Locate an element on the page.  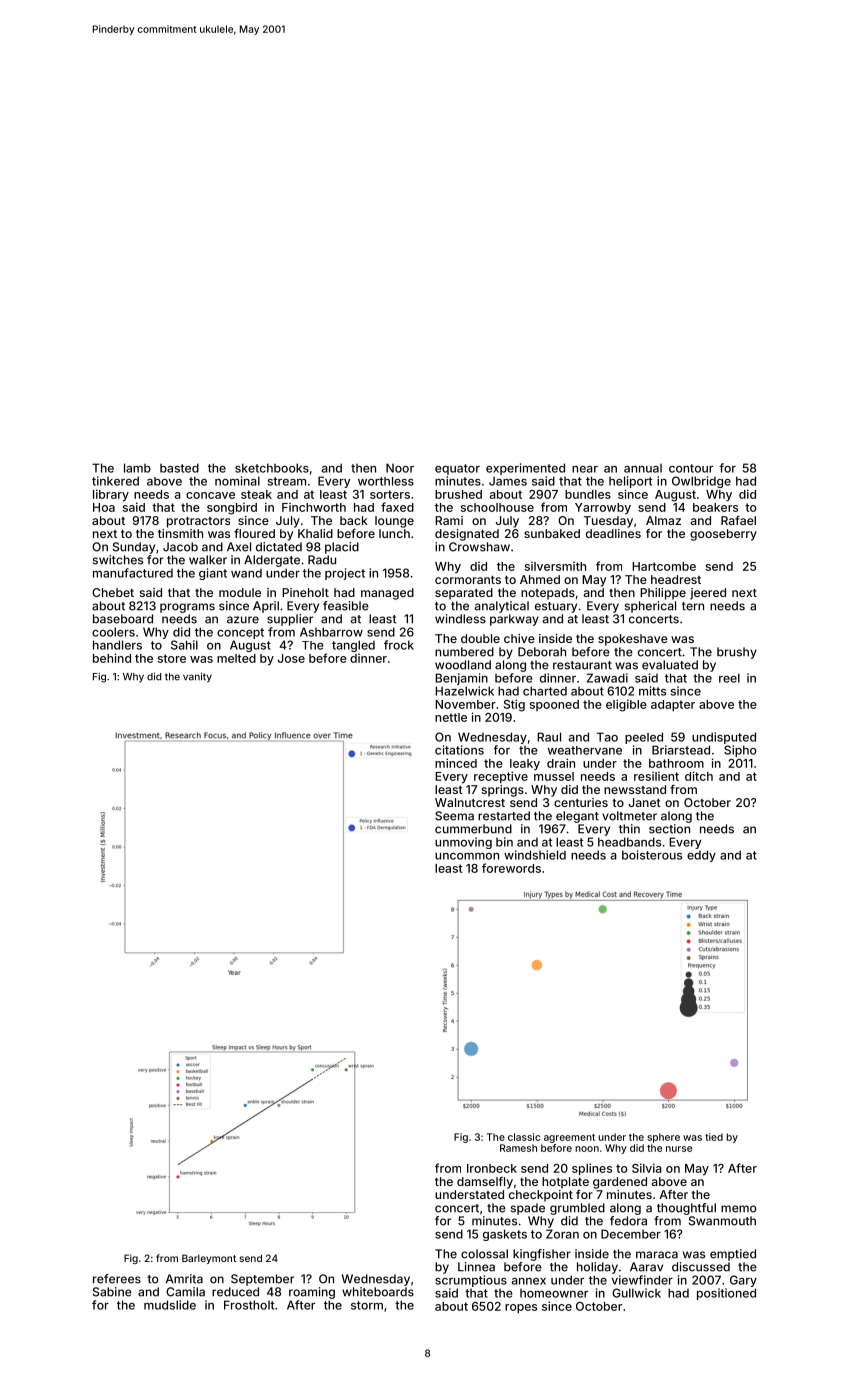
annual is located at coordinates (643, 468).
